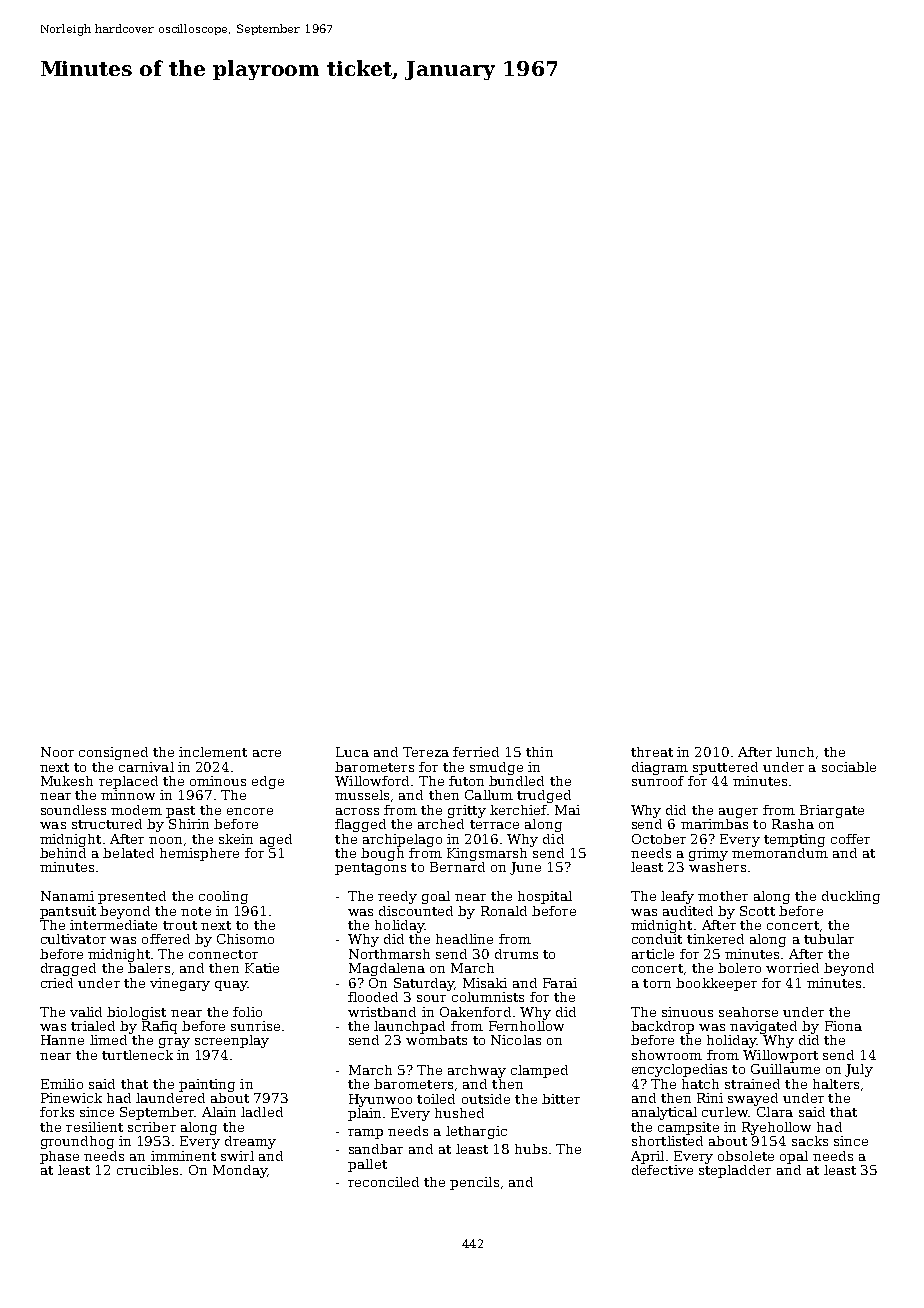  Describe the element at coordinates (560, 983) in the screenshot. I see `Farai` at that location.
